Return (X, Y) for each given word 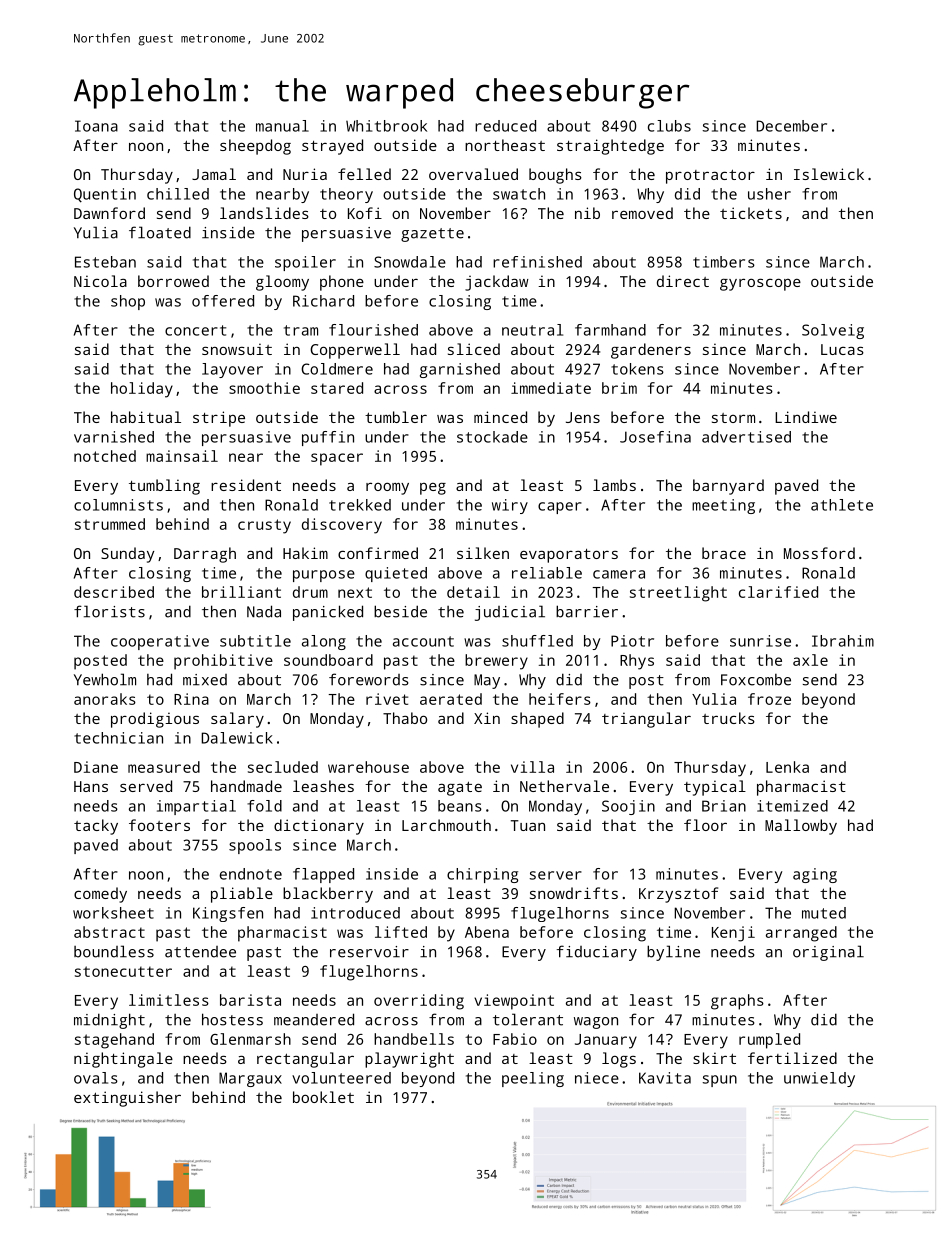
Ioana (96, 126)
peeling (533, 1079)
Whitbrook (386, 126)
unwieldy (819, 1079)
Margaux (250, 1079)
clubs (669, 126)
